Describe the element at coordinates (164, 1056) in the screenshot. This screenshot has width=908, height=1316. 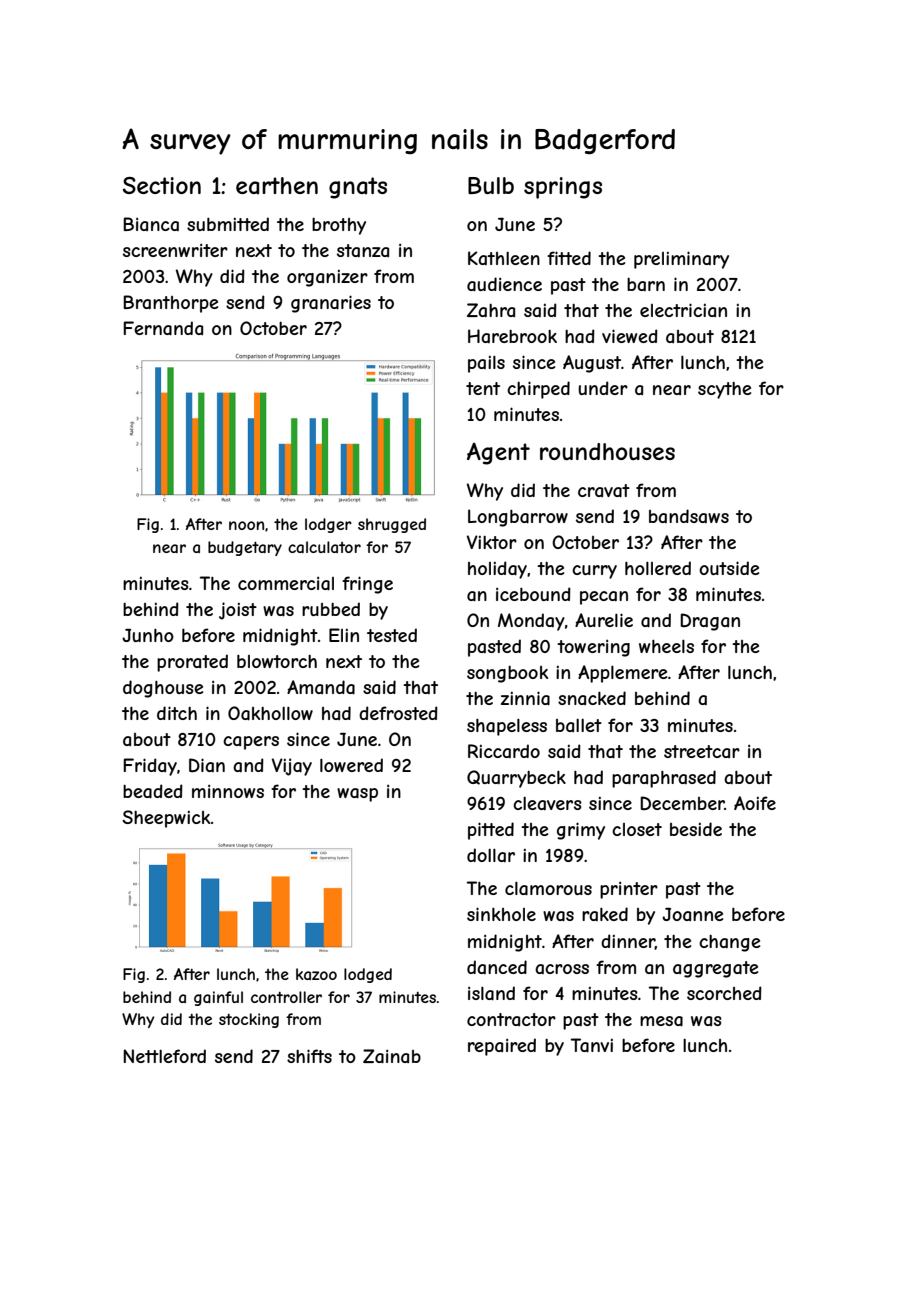
I see `Nettleford` at that location.
